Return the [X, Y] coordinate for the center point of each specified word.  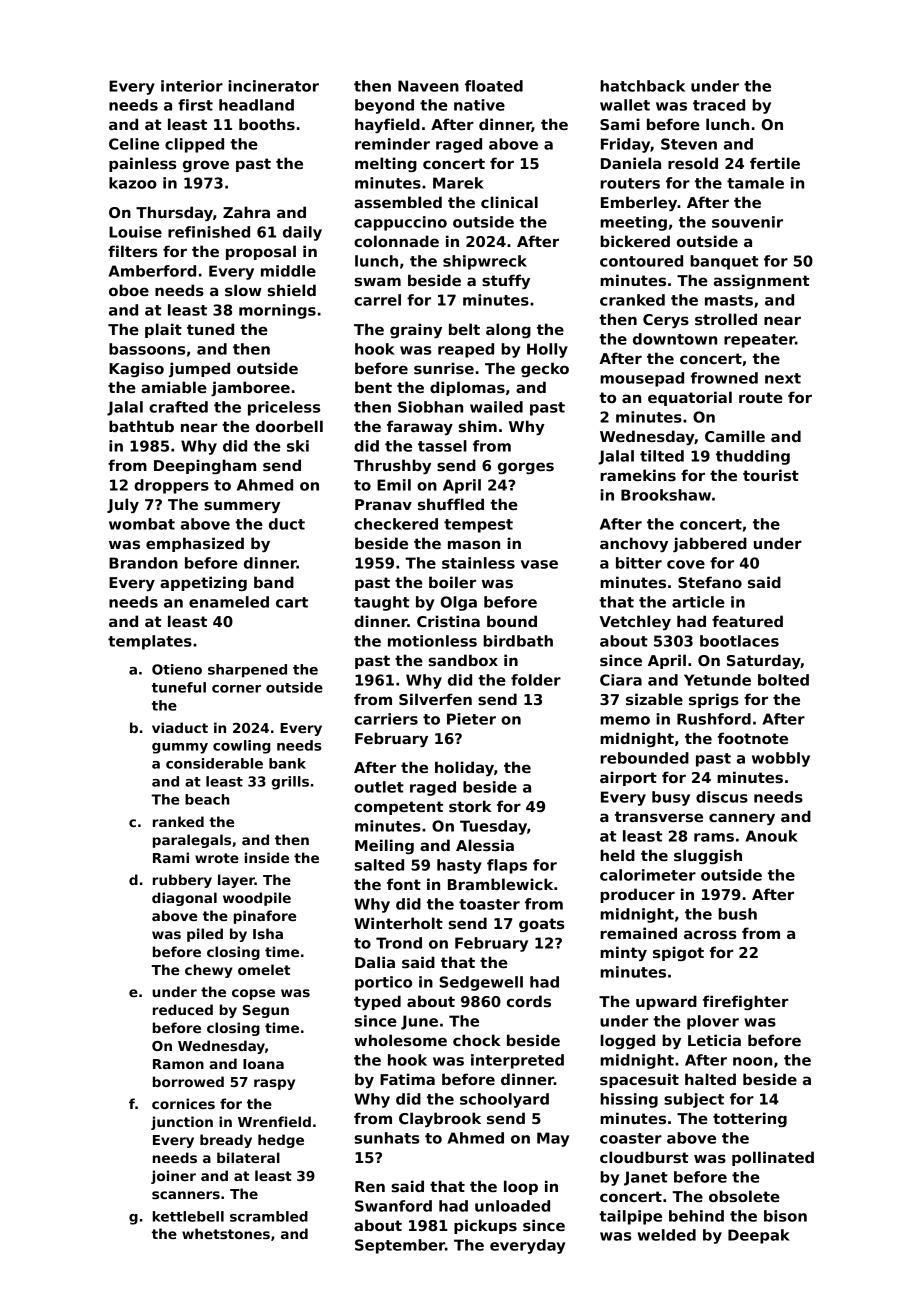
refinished [209, 232]
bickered [635, 241]
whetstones [226, 1233]
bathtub [141, 426]
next [783, 378]
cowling [242, 747]
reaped [466, 350]
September [400, 1246]
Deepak [759, 1236]
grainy [416, 330]
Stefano [710, 582]
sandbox [463, 660]
